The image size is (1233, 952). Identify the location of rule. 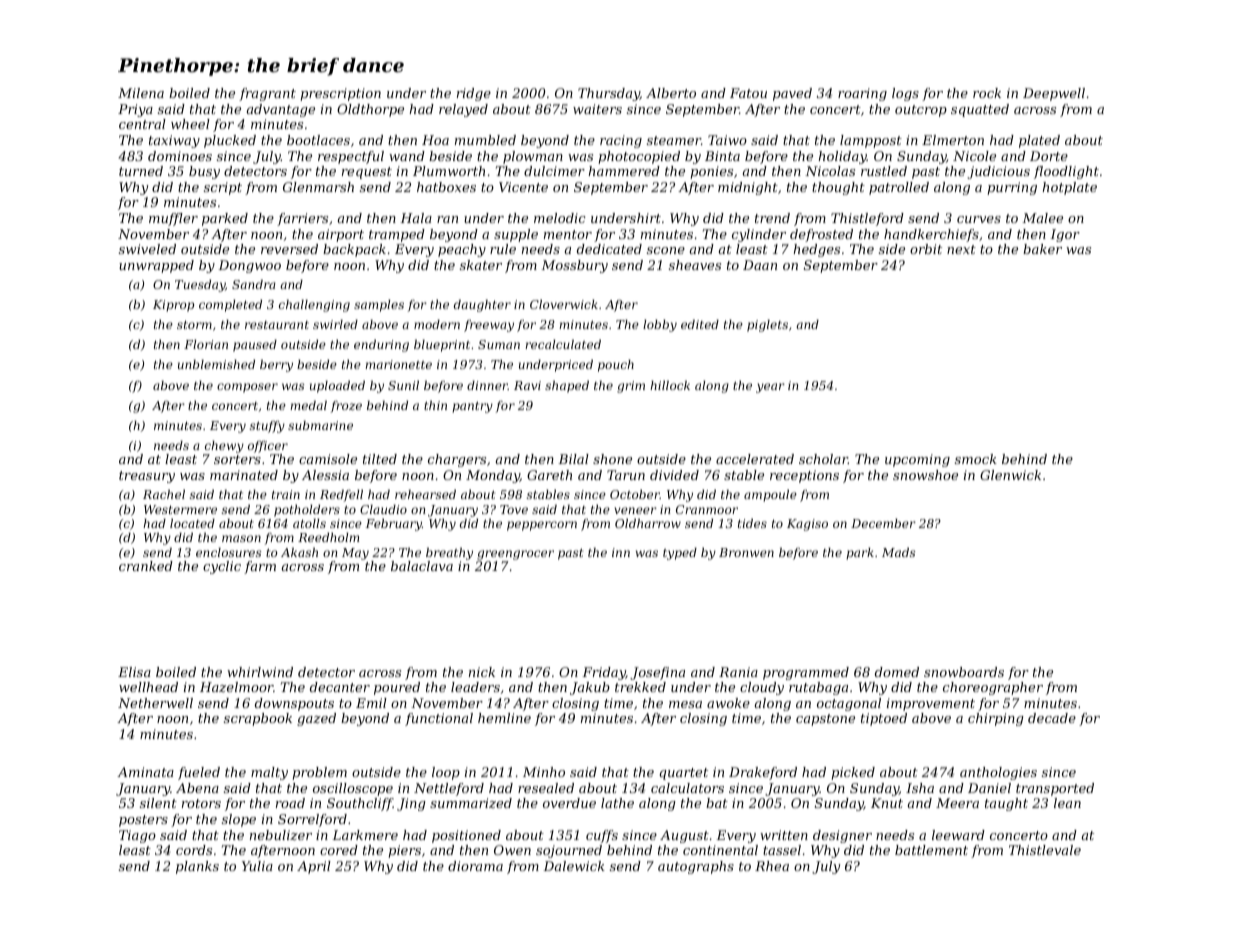
(503, 249).
